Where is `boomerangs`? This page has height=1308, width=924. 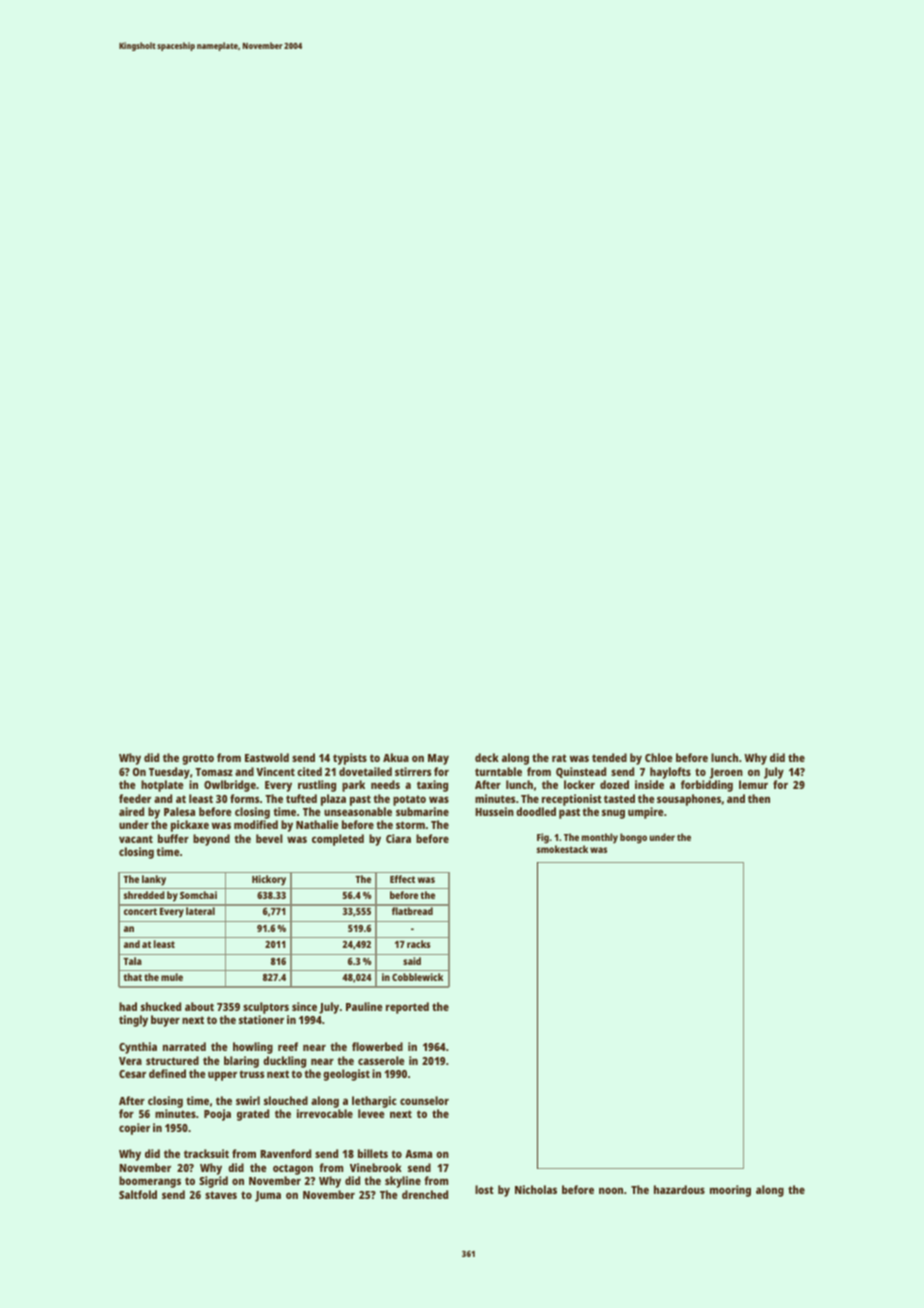 boomerangs is located at coordinates (150, 1182).
